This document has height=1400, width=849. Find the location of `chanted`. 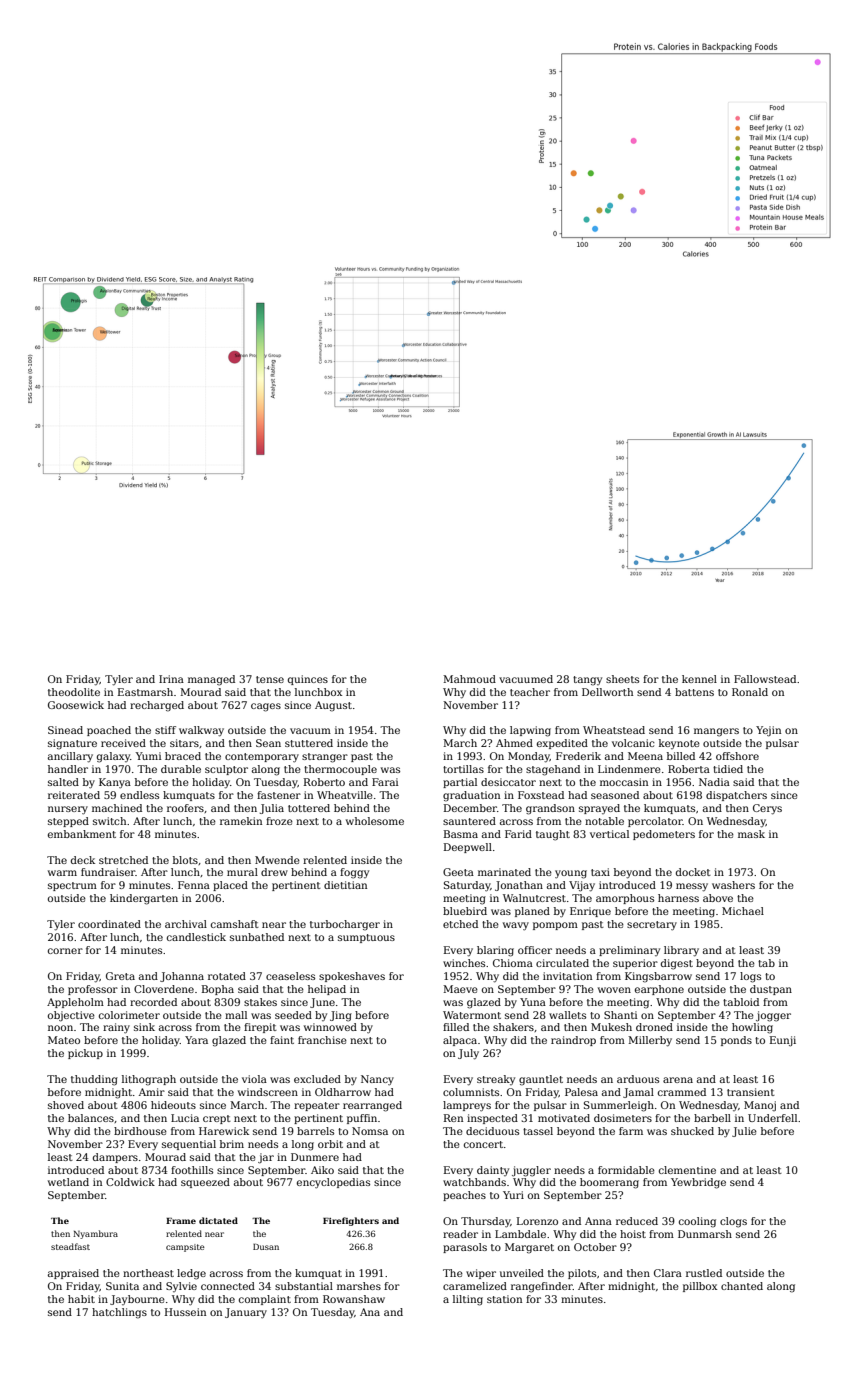

chanted is located at coordinates (742, 1286).
